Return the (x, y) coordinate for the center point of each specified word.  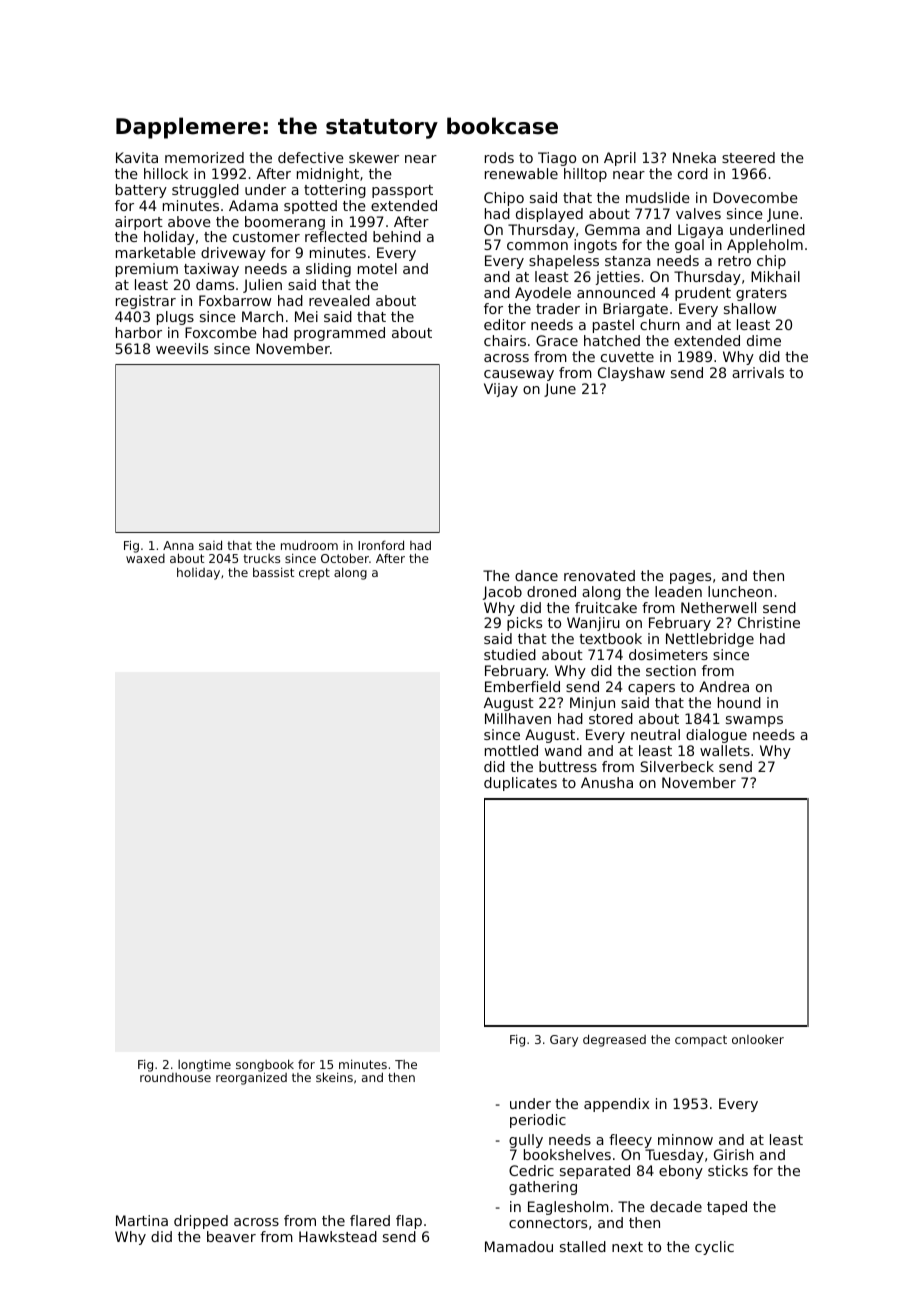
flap (409, 1222)
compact (701, 1041)
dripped (201, 1222)
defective (311, 157)
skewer (374, 157)
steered (748, 157)
